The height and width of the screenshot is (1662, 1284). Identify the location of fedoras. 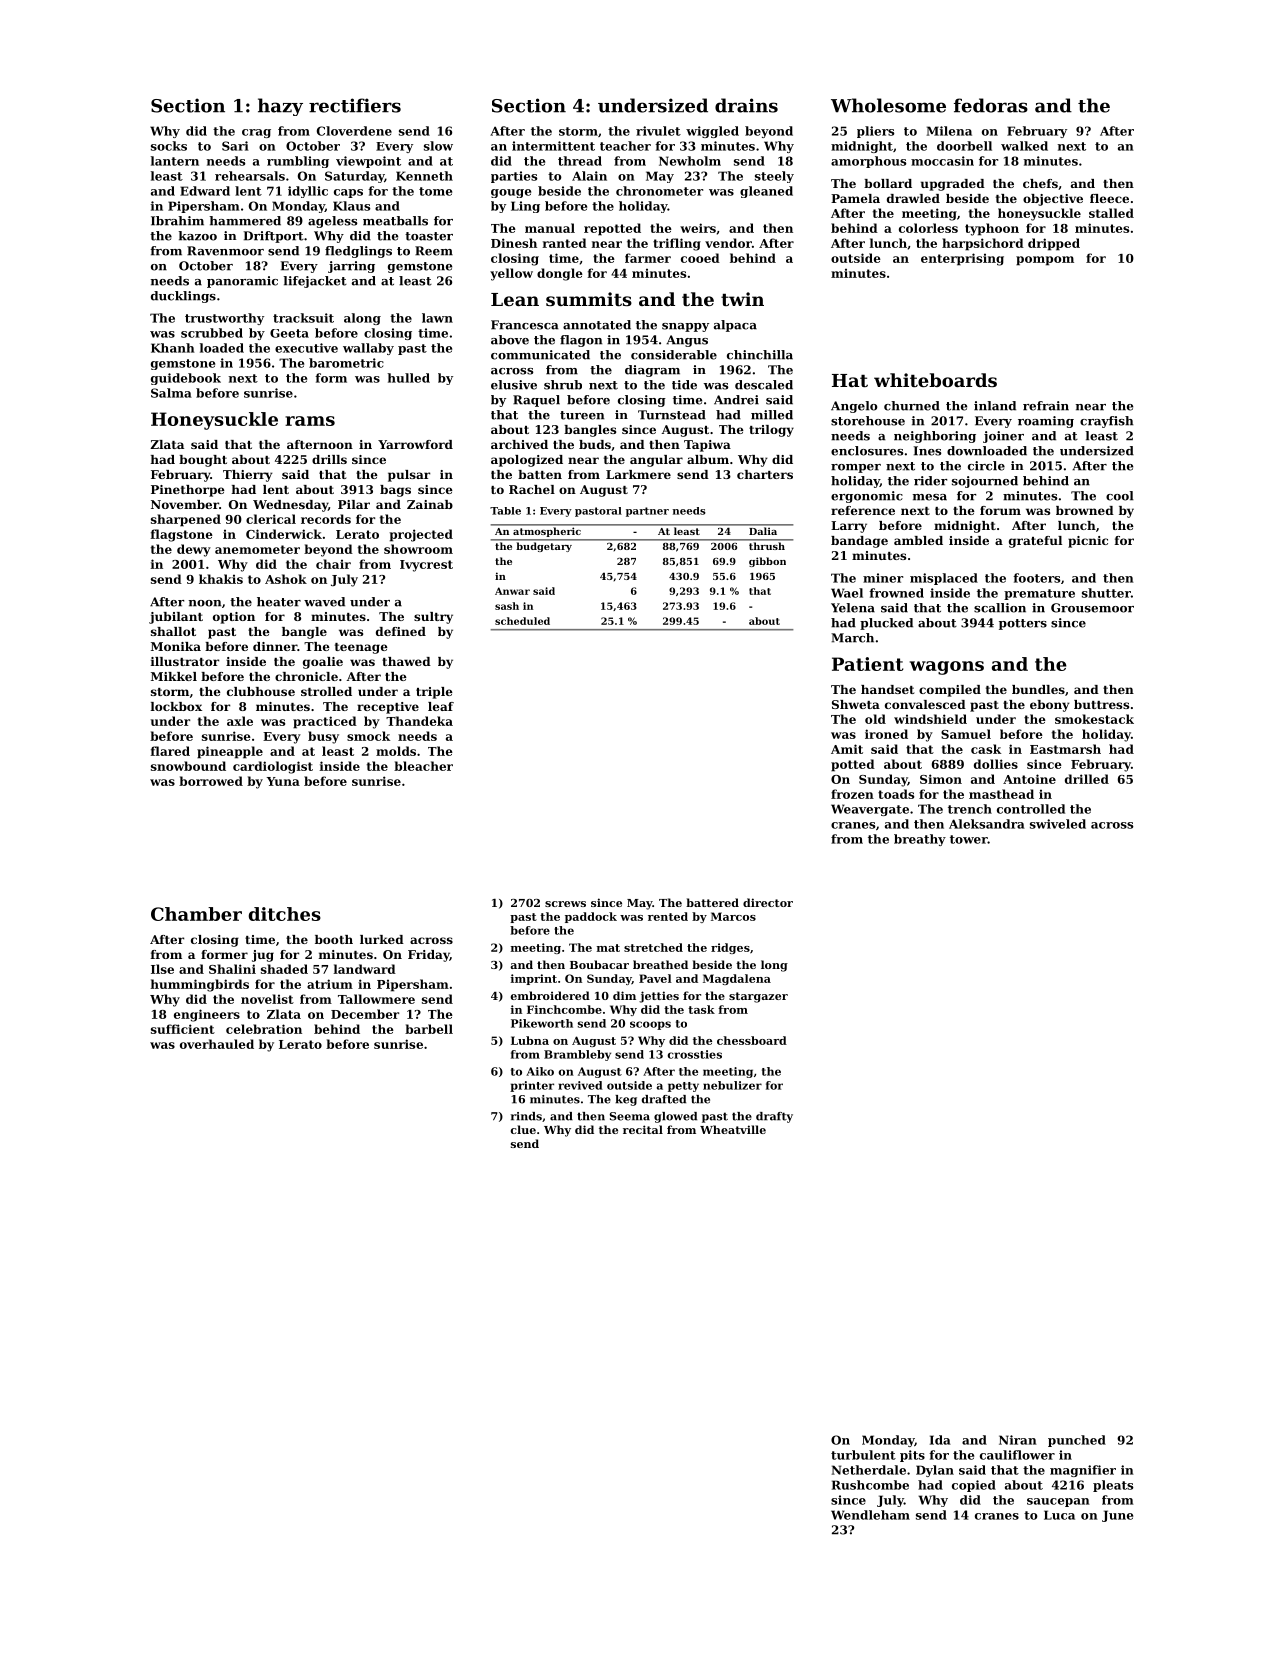
(991, 105).
